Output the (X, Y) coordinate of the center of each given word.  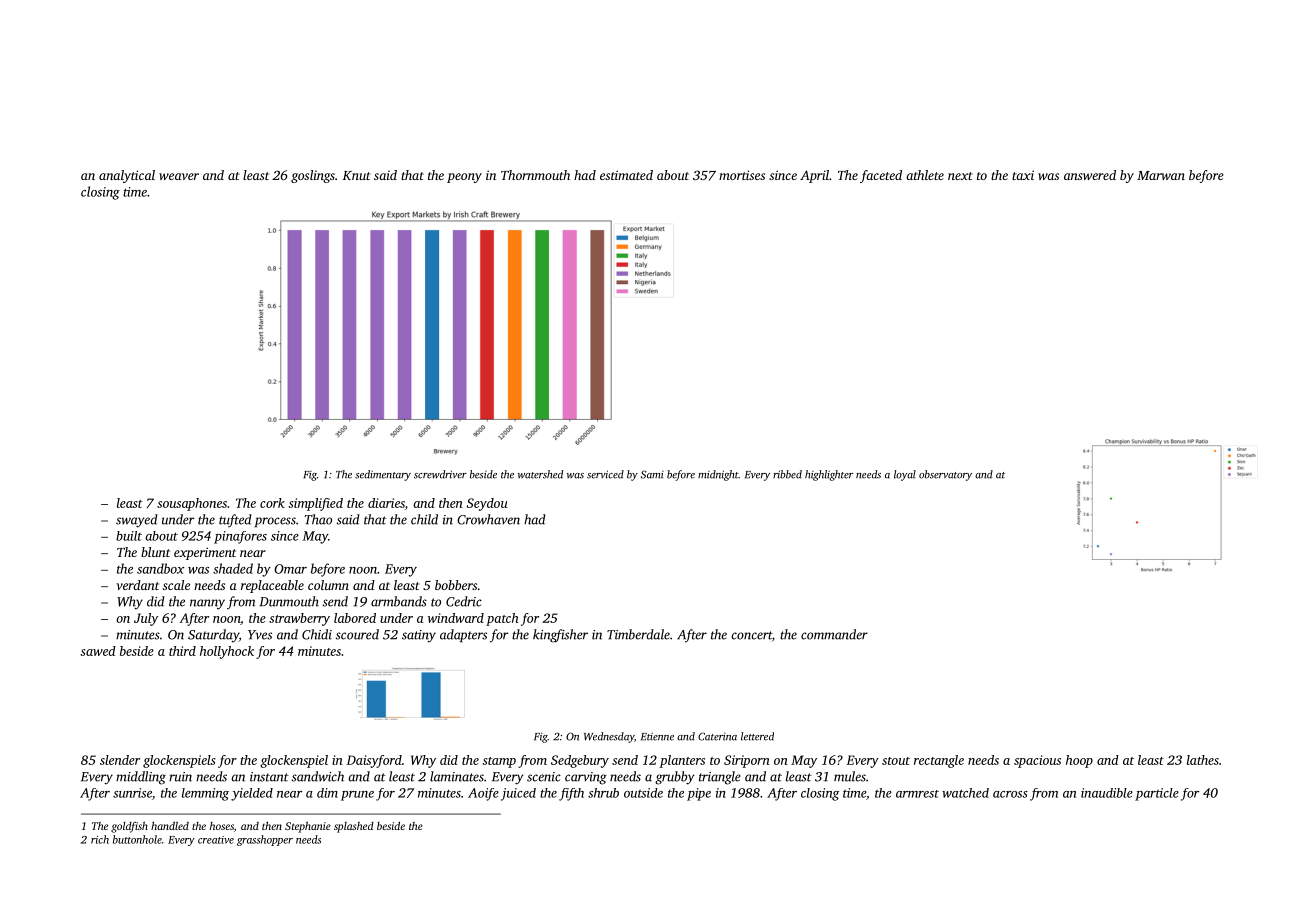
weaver (179, 176)
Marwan (1161, 175)
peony (464, 178)
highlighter (829, 475)
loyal (905, 475)
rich (100, 839)
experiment (205, 553)
